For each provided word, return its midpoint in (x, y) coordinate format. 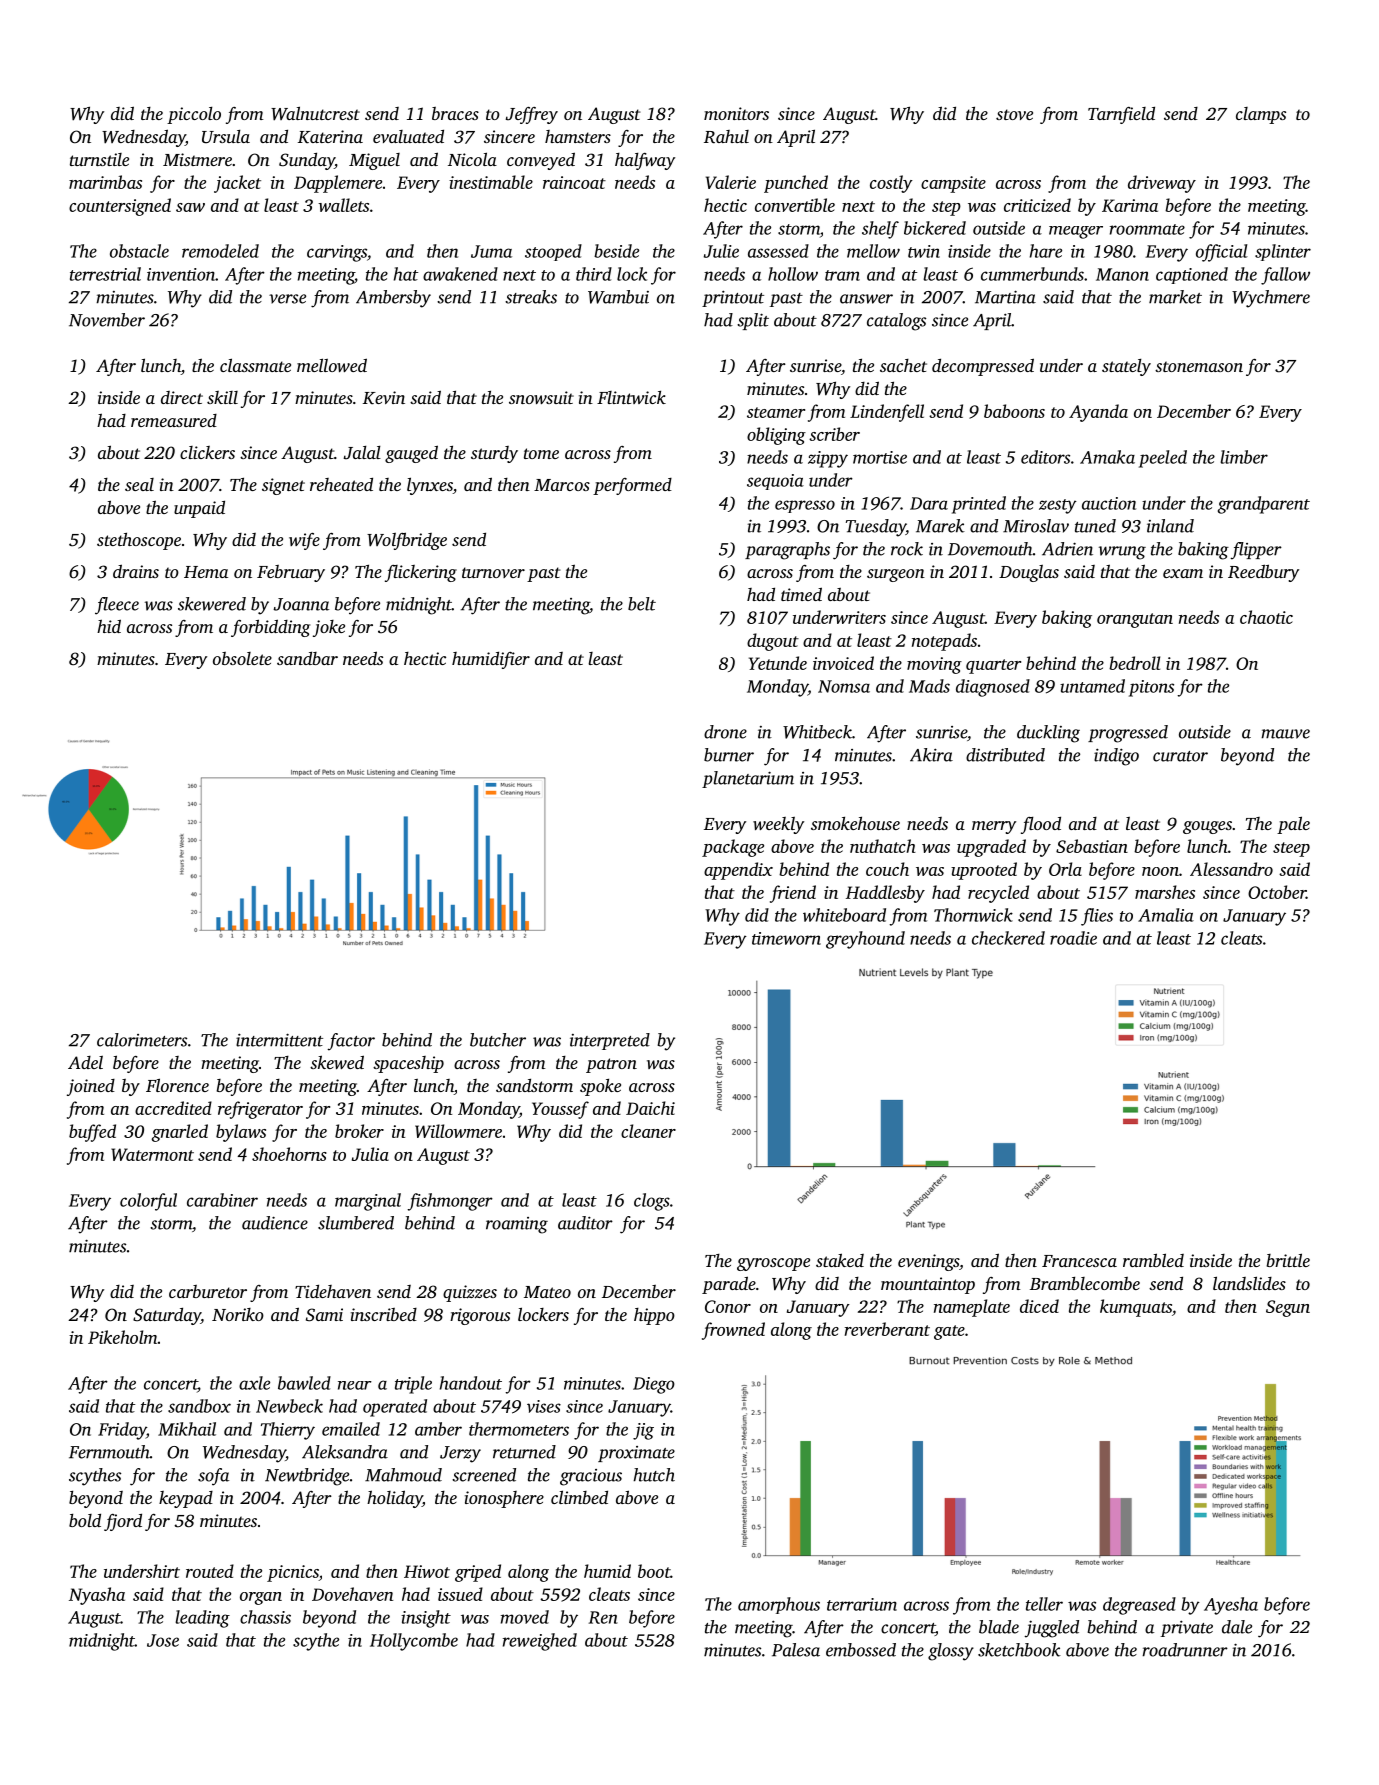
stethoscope (139, 541)
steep (1291, 849)
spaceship (408, 1064)
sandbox (199, 1406)
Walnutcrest (315, 113)
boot (654, 1571)
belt (642, 604)
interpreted (610, 1041)
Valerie (731, 182)
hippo (654, 1316)
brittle (1288, 1260)
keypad (186, 1499)
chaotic (1266, 617)
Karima (1130, 205)
